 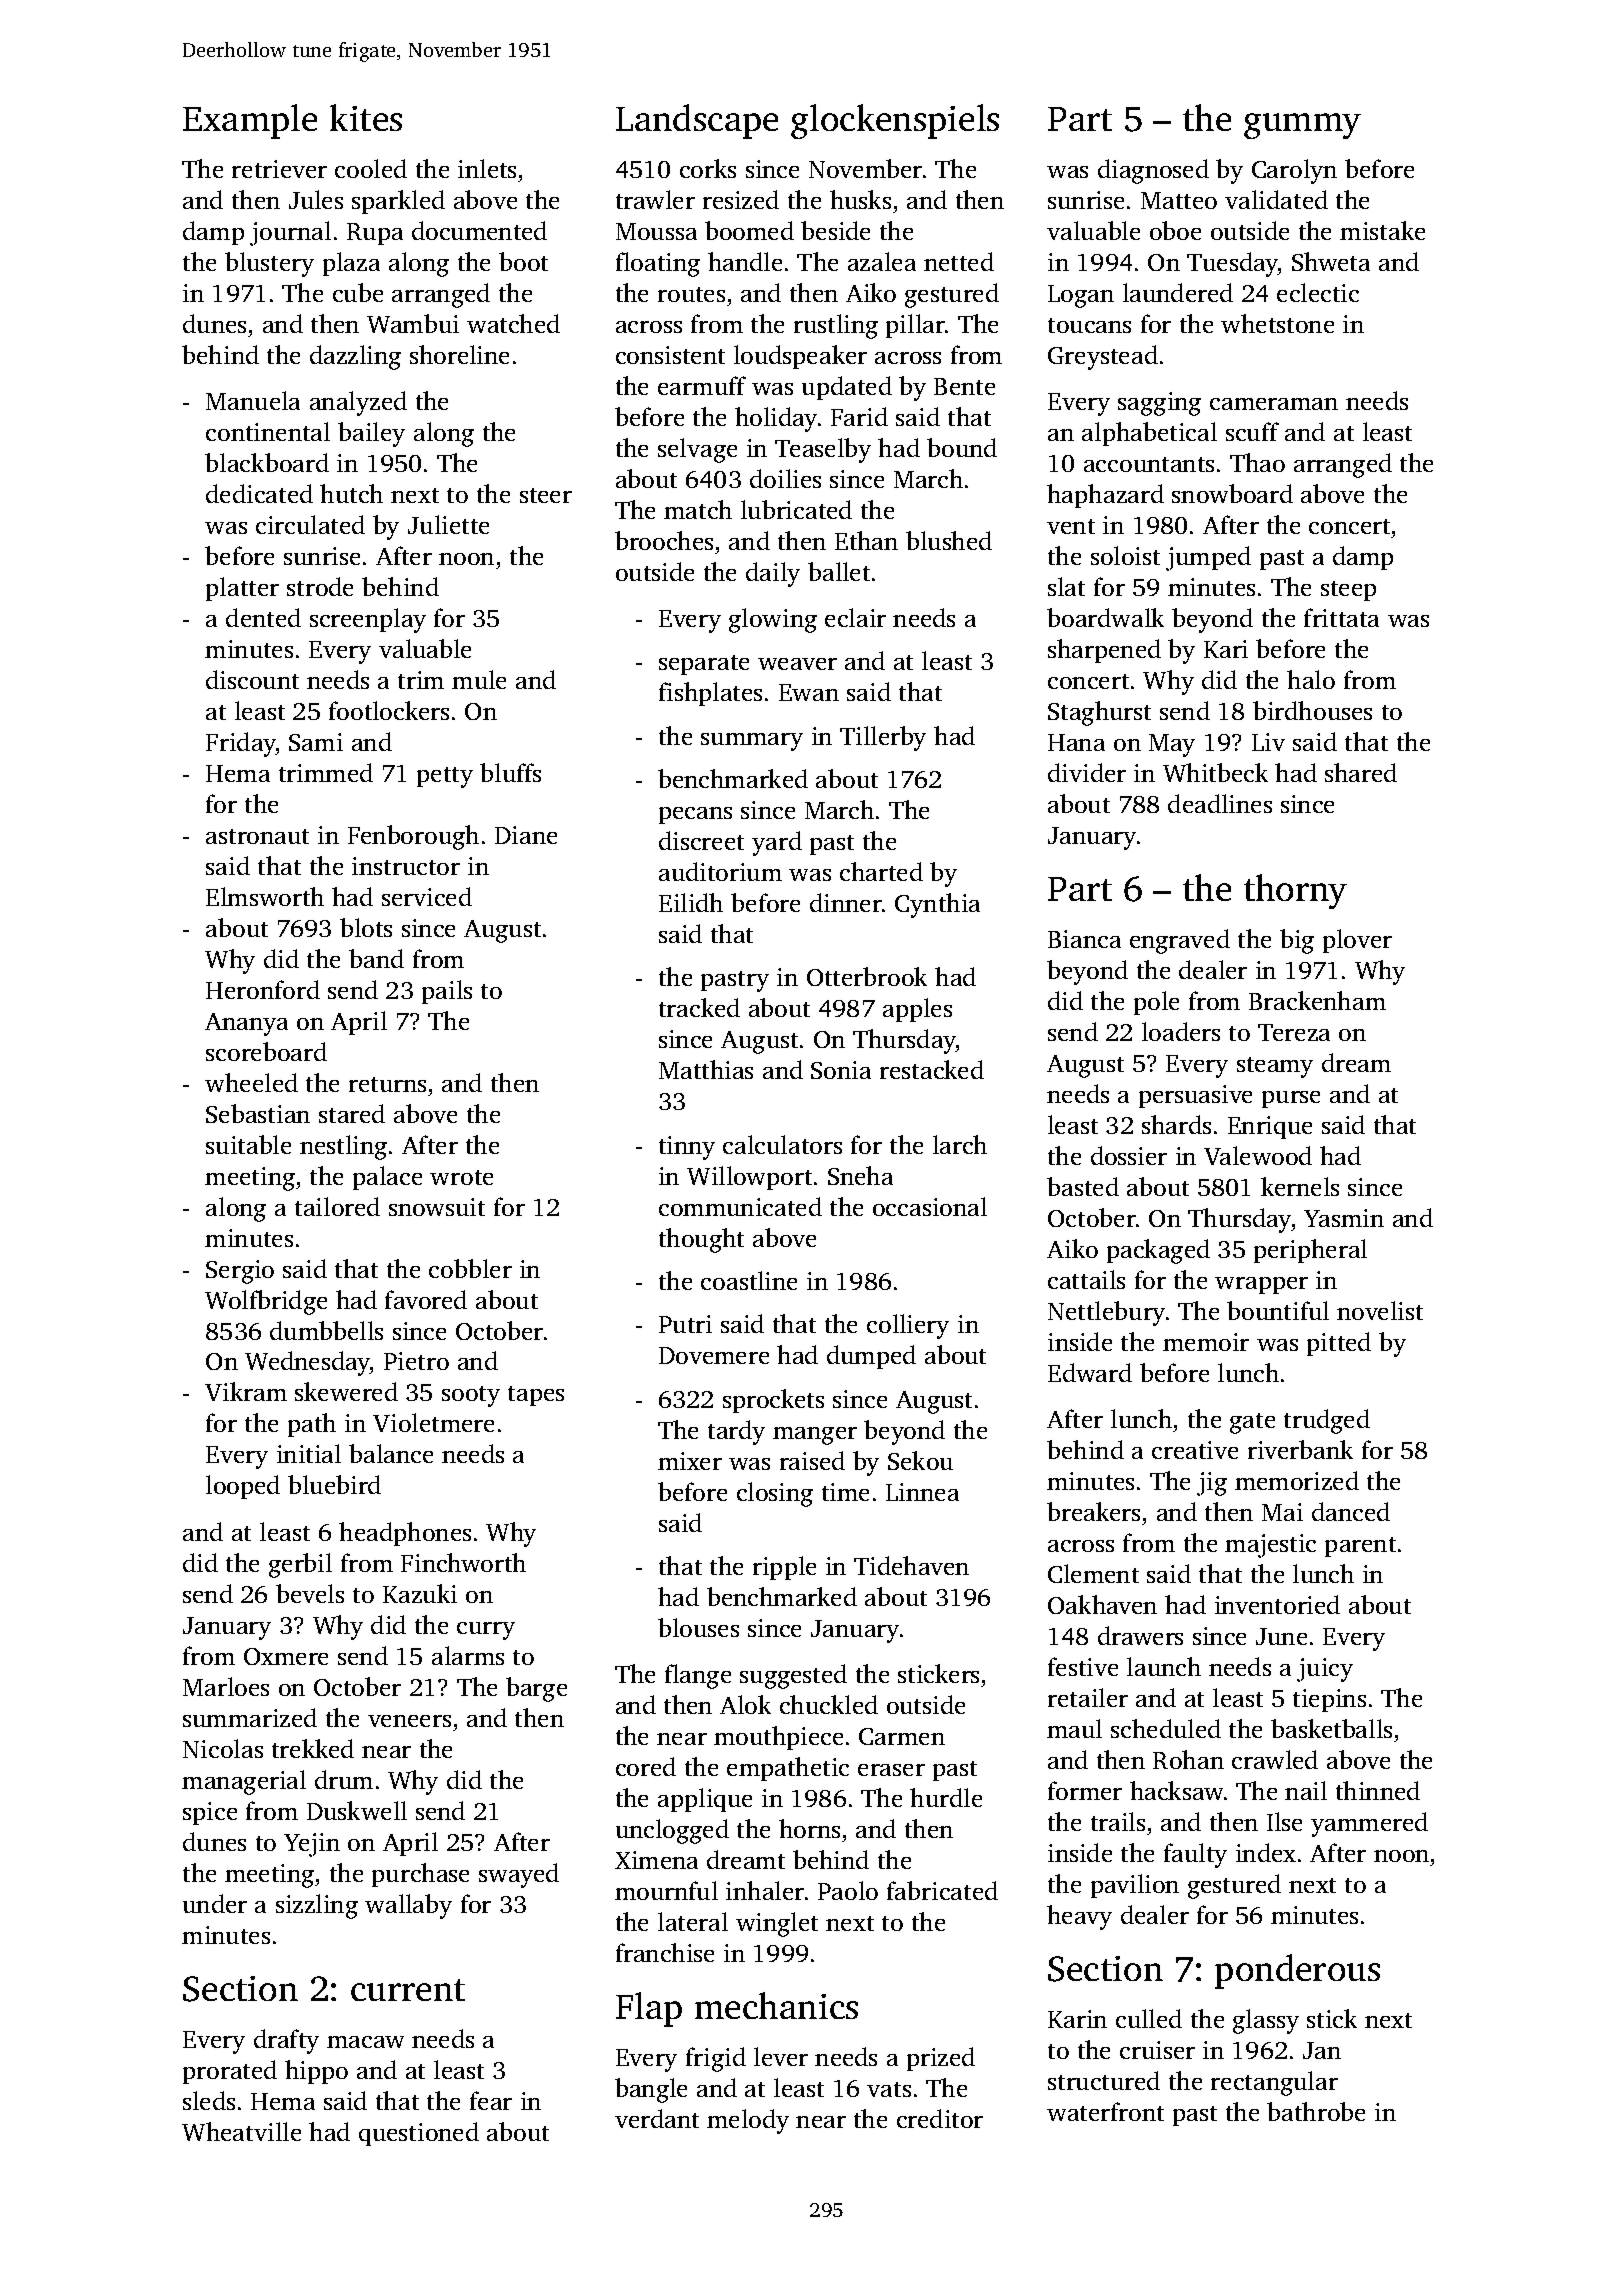 I want to click on persuasive, so click(x=1195, y=1096).
